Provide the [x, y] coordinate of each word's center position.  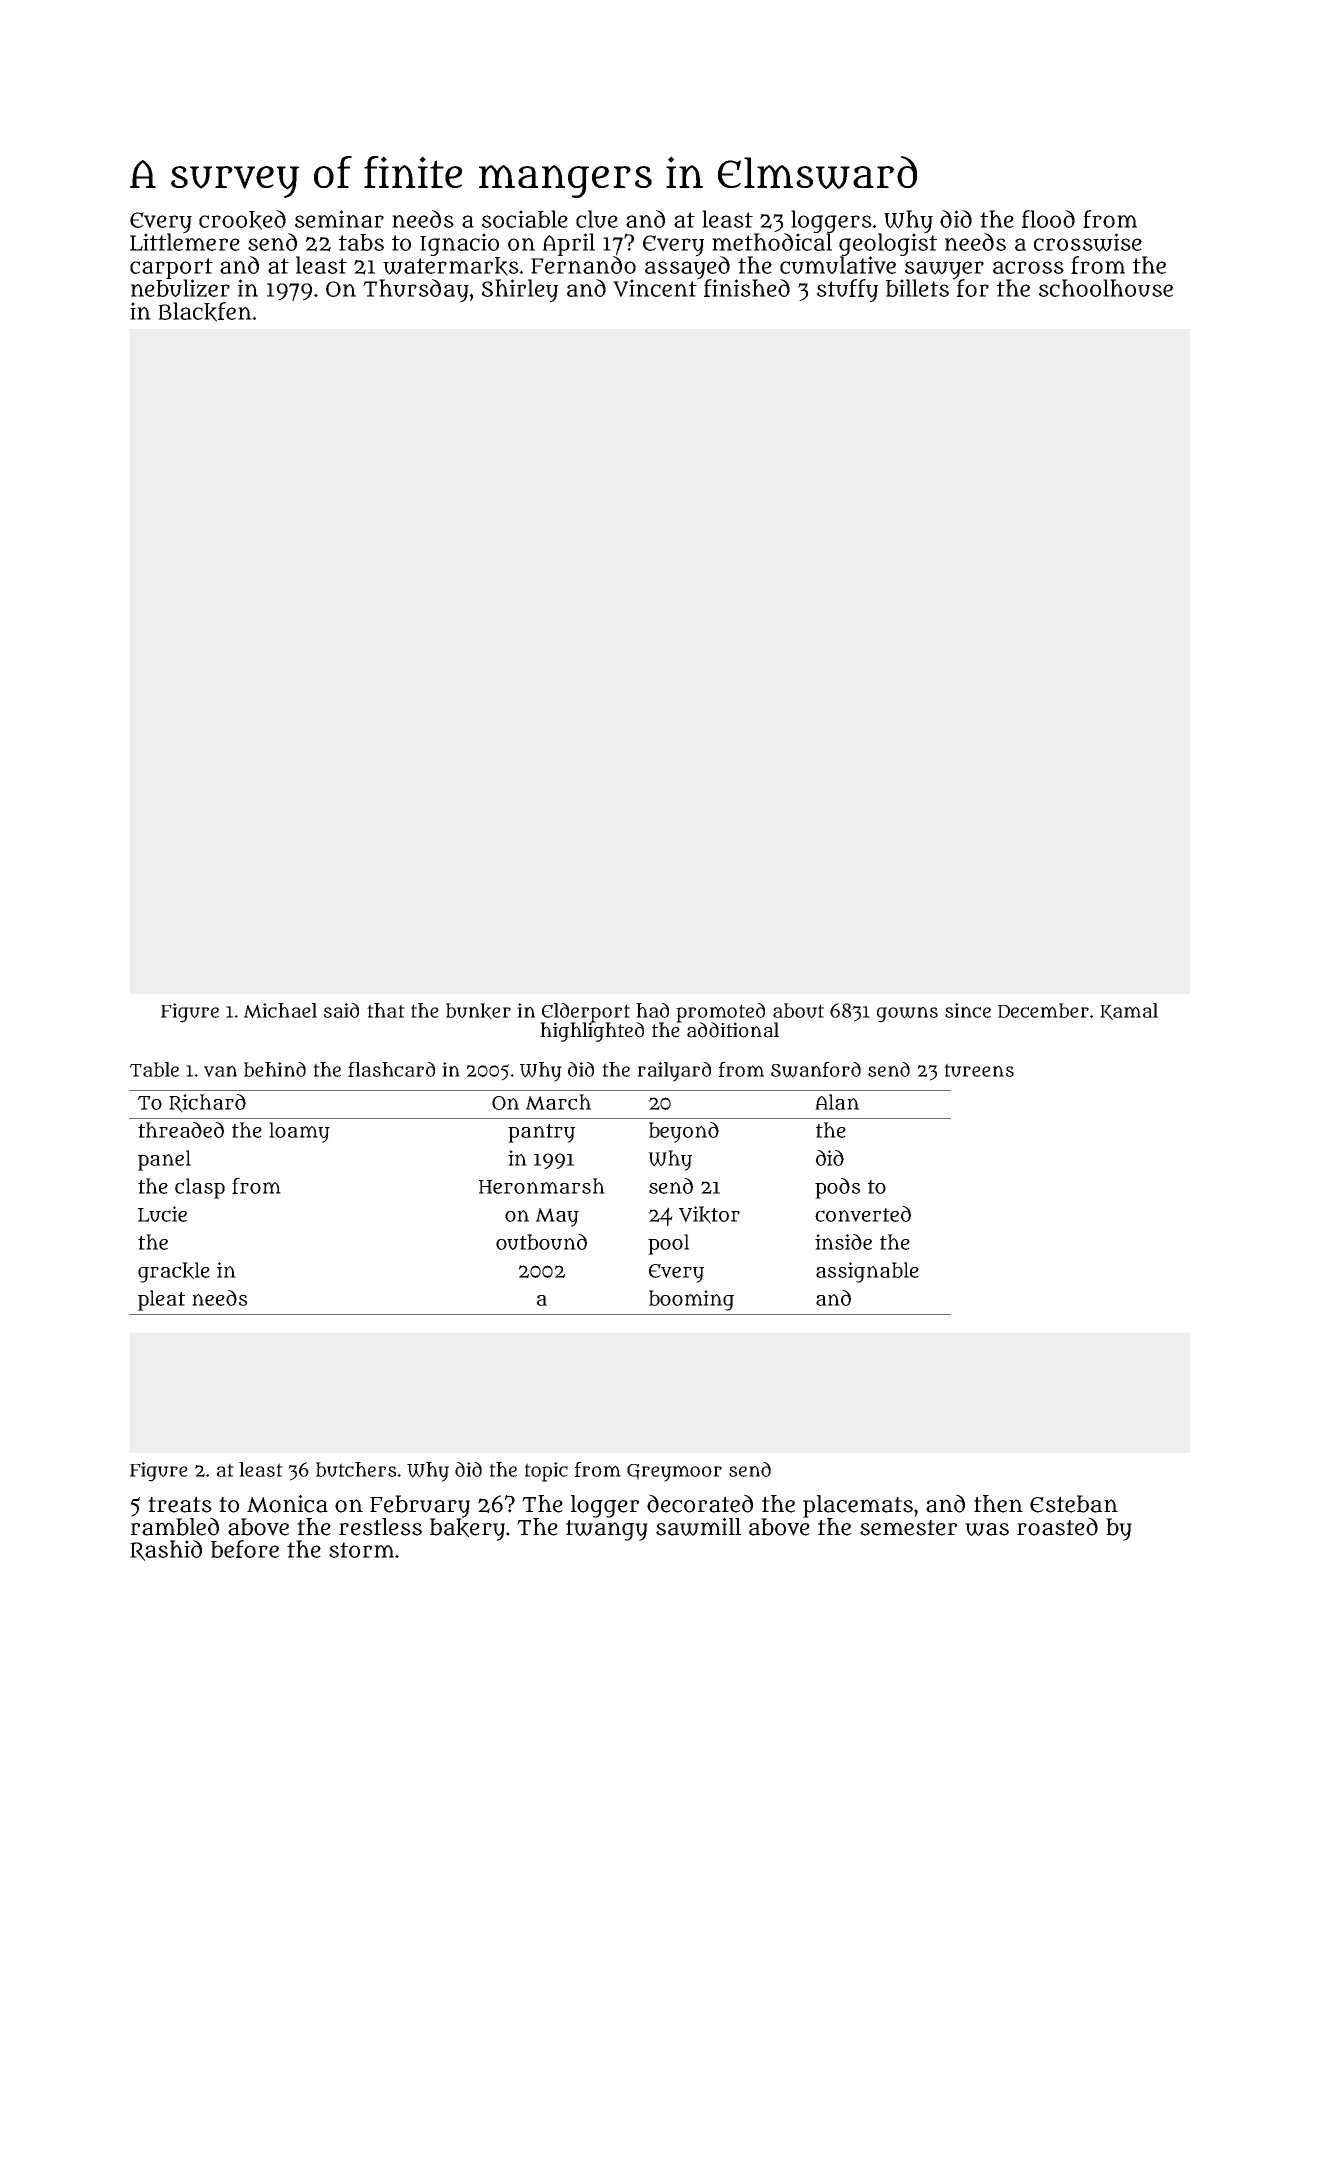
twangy [607, 1530]
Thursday [416, 291]
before [245, 1549]
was [987, 1529]
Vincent [655, 288]
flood [1048, 219]
